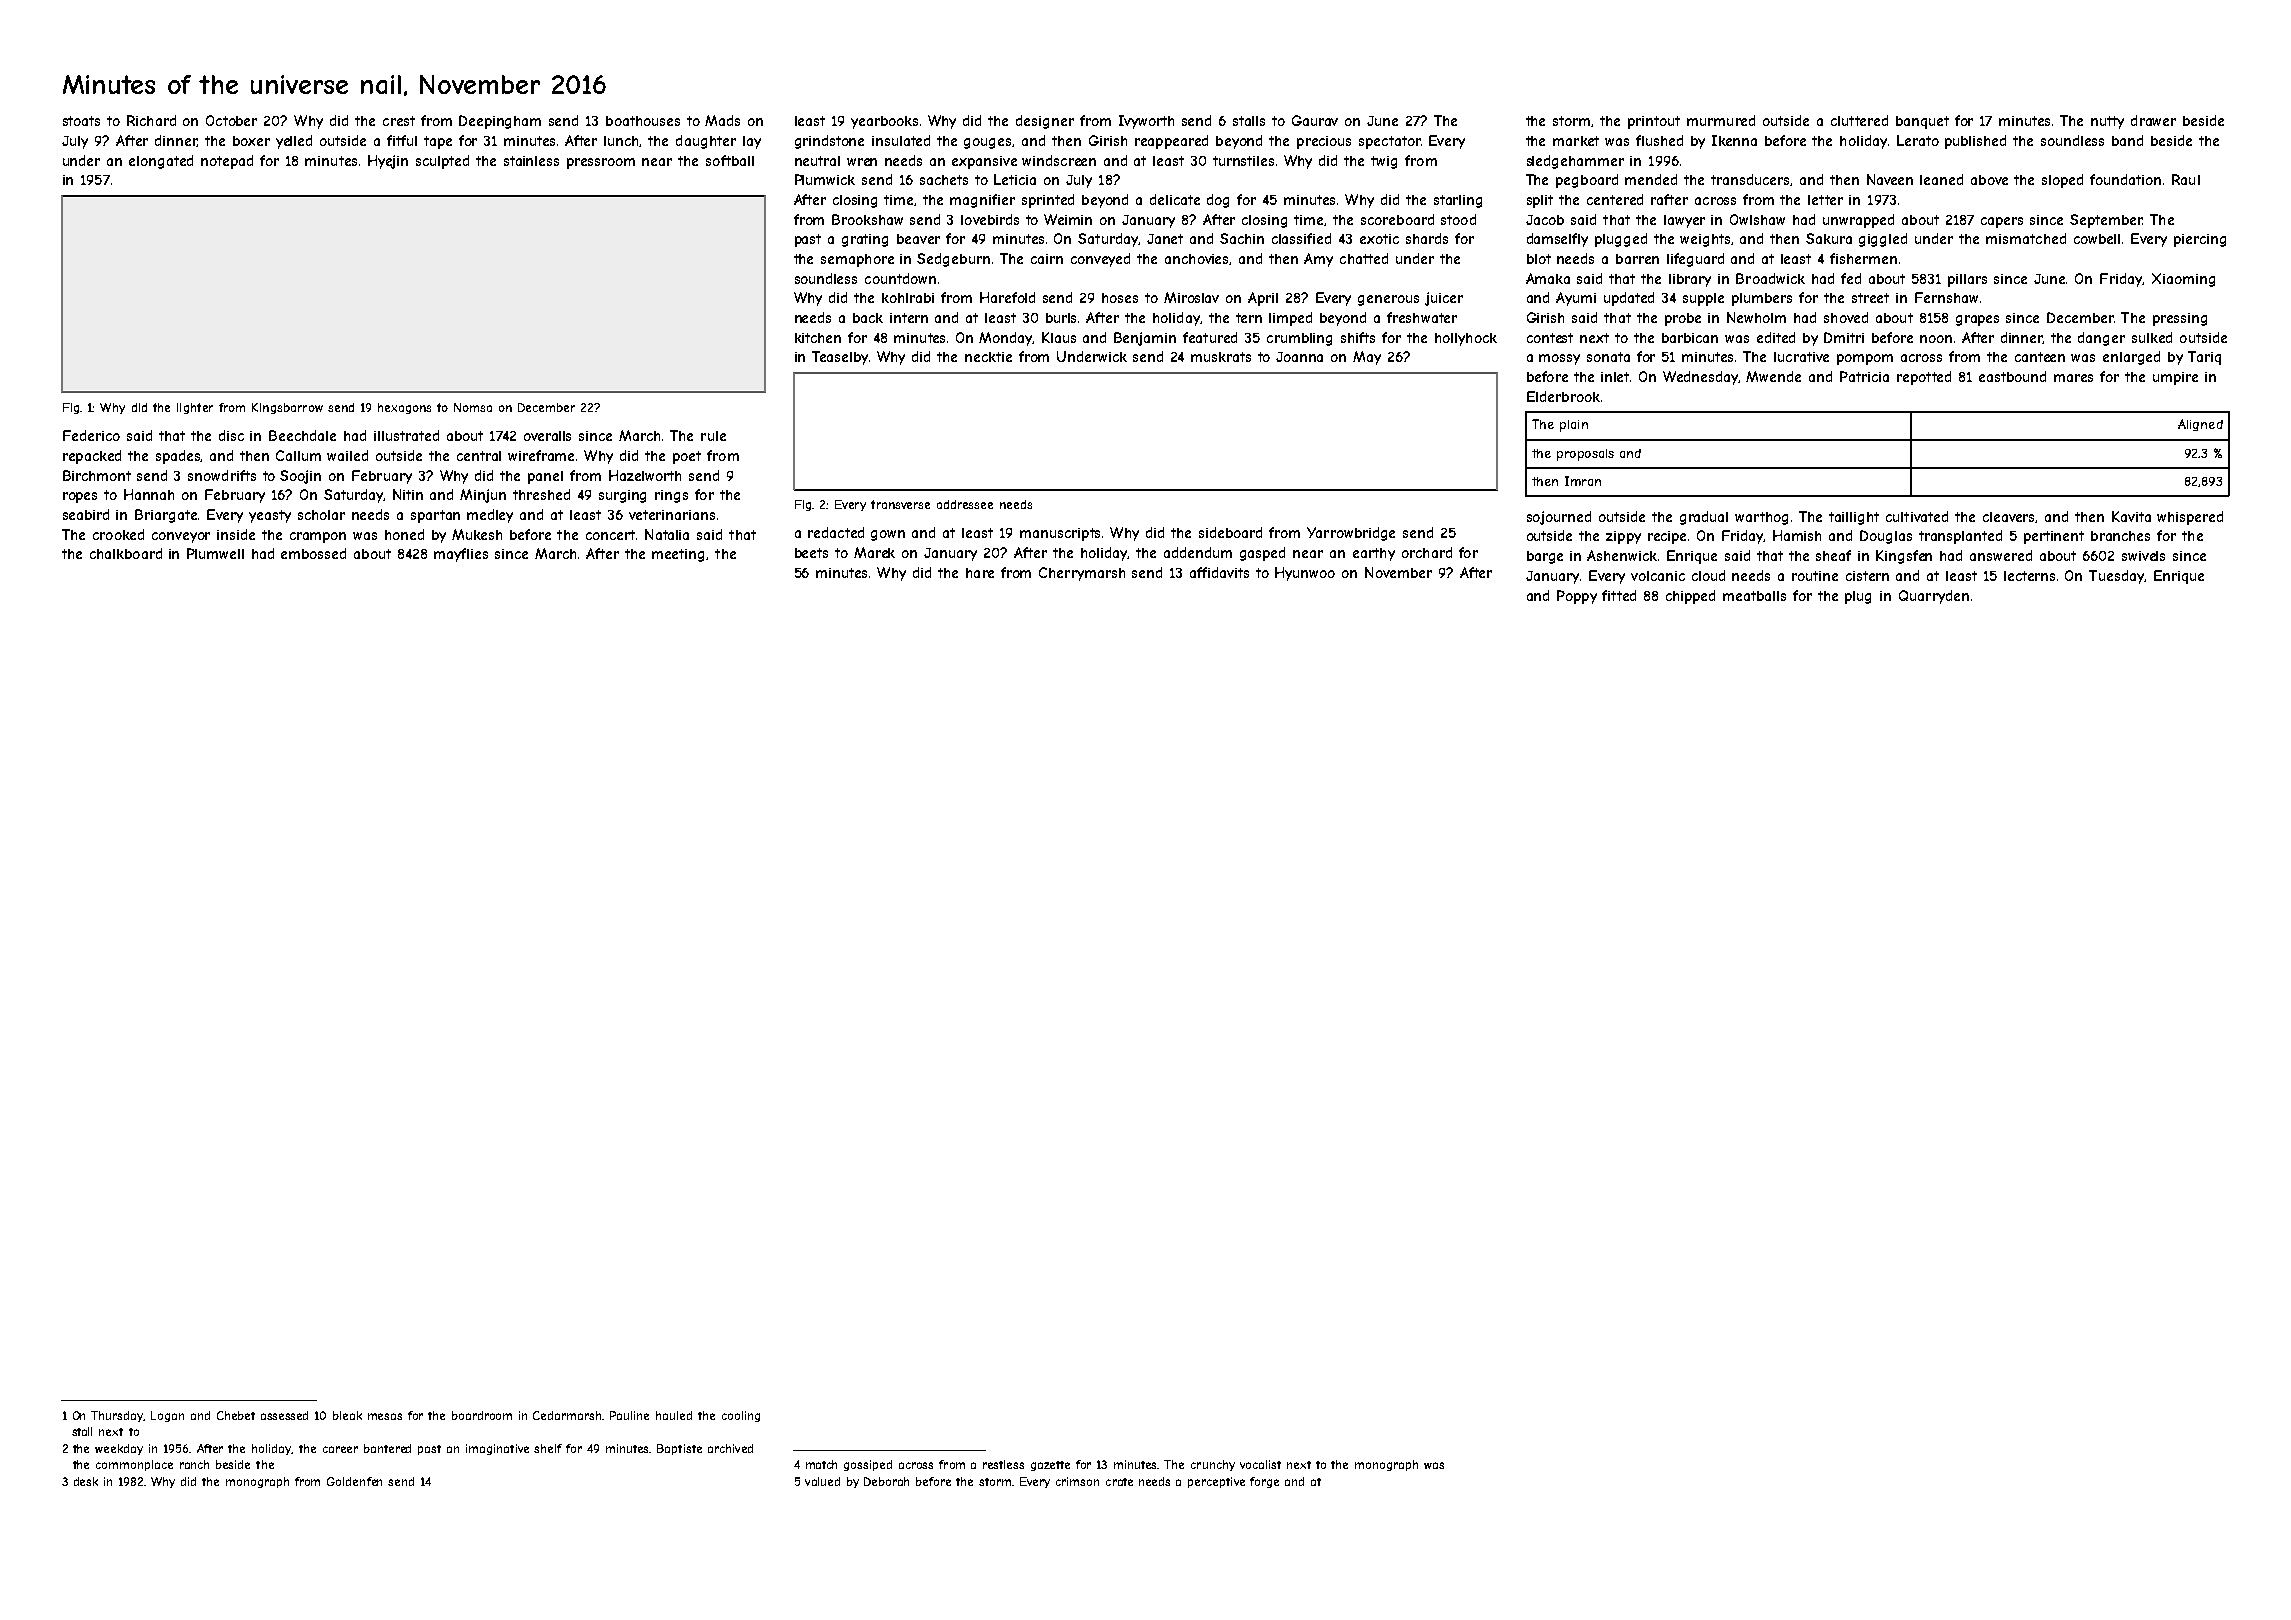 This image has height=1620, width=2291. I want to click on cooling, so click(741, 1416).
